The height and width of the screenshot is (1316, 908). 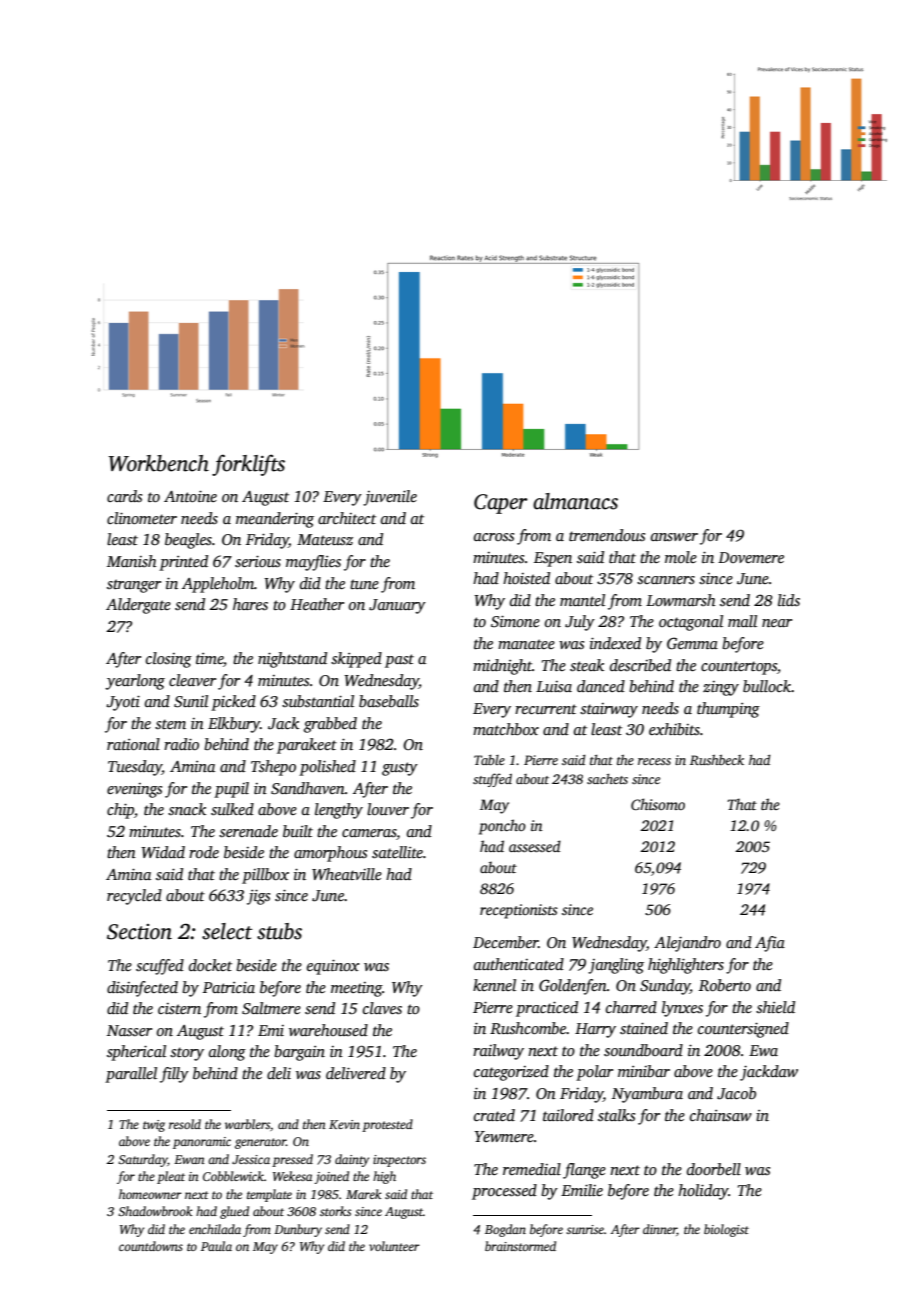 What do you see at coordinates (728, 710) in the screenshot?
I see `thumping` at bounding box center [728, 710].
